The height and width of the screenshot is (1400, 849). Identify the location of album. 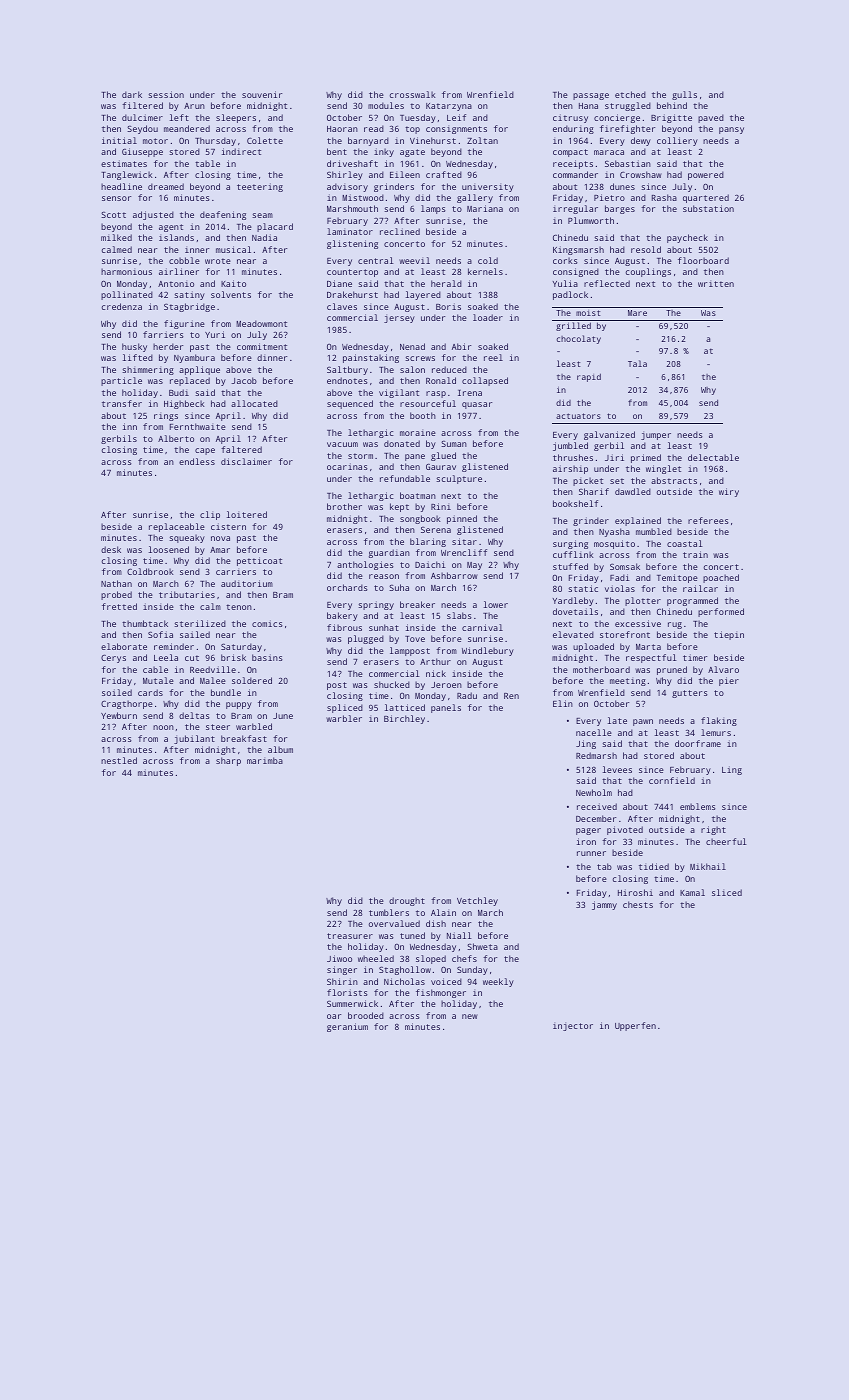
(280, 749).
